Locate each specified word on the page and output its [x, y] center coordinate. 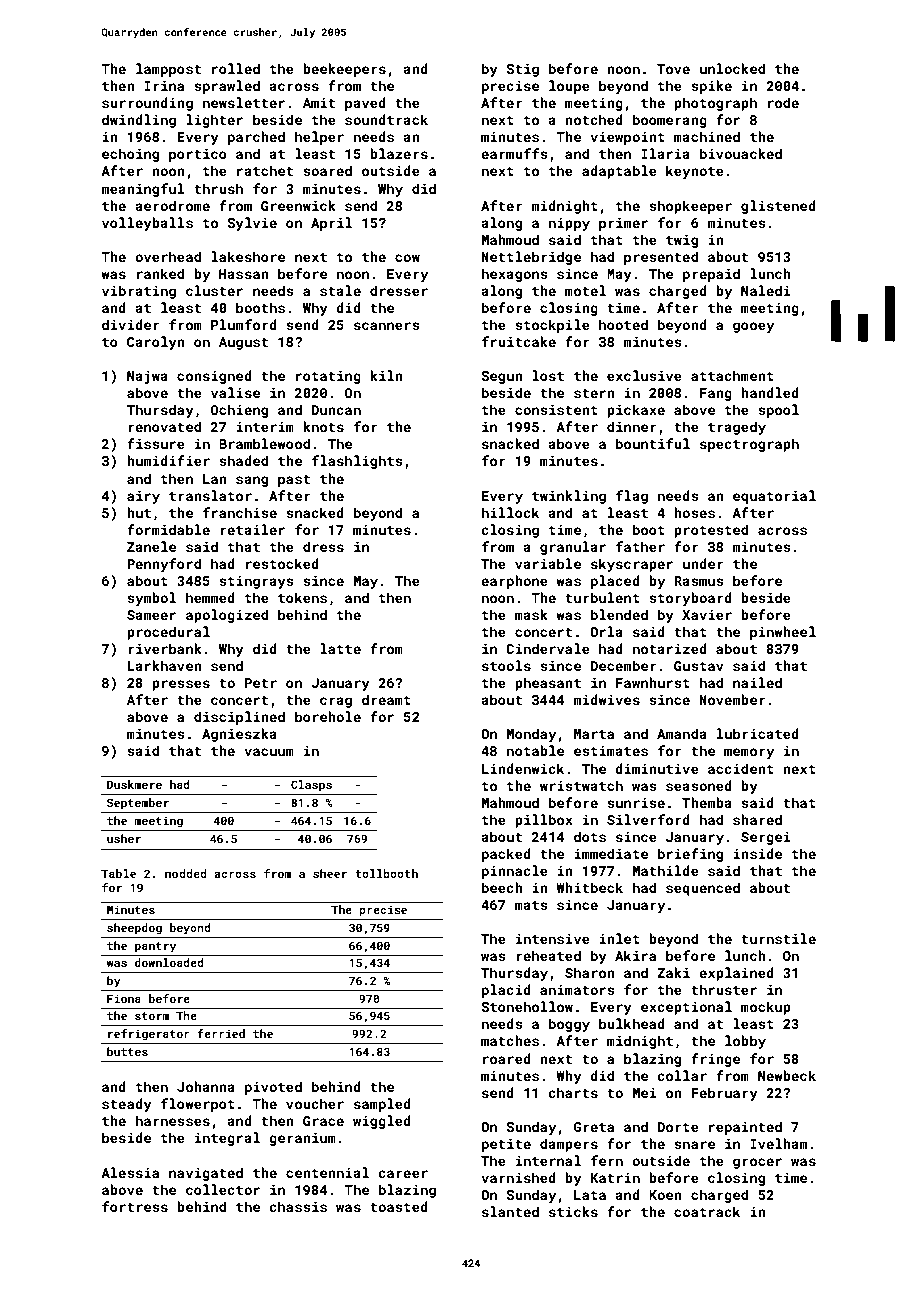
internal [548, 1160]
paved [365, 104]
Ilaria [665, 153]
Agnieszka [239, 735]
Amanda [682, 733]
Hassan [244, 274]
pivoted [273, 1088]
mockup [766, 1008]
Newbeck [787, 1075]
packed [506, 855]
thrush [218, 188]
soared [327, 170]
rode [783, 102]
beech [502, 887]
